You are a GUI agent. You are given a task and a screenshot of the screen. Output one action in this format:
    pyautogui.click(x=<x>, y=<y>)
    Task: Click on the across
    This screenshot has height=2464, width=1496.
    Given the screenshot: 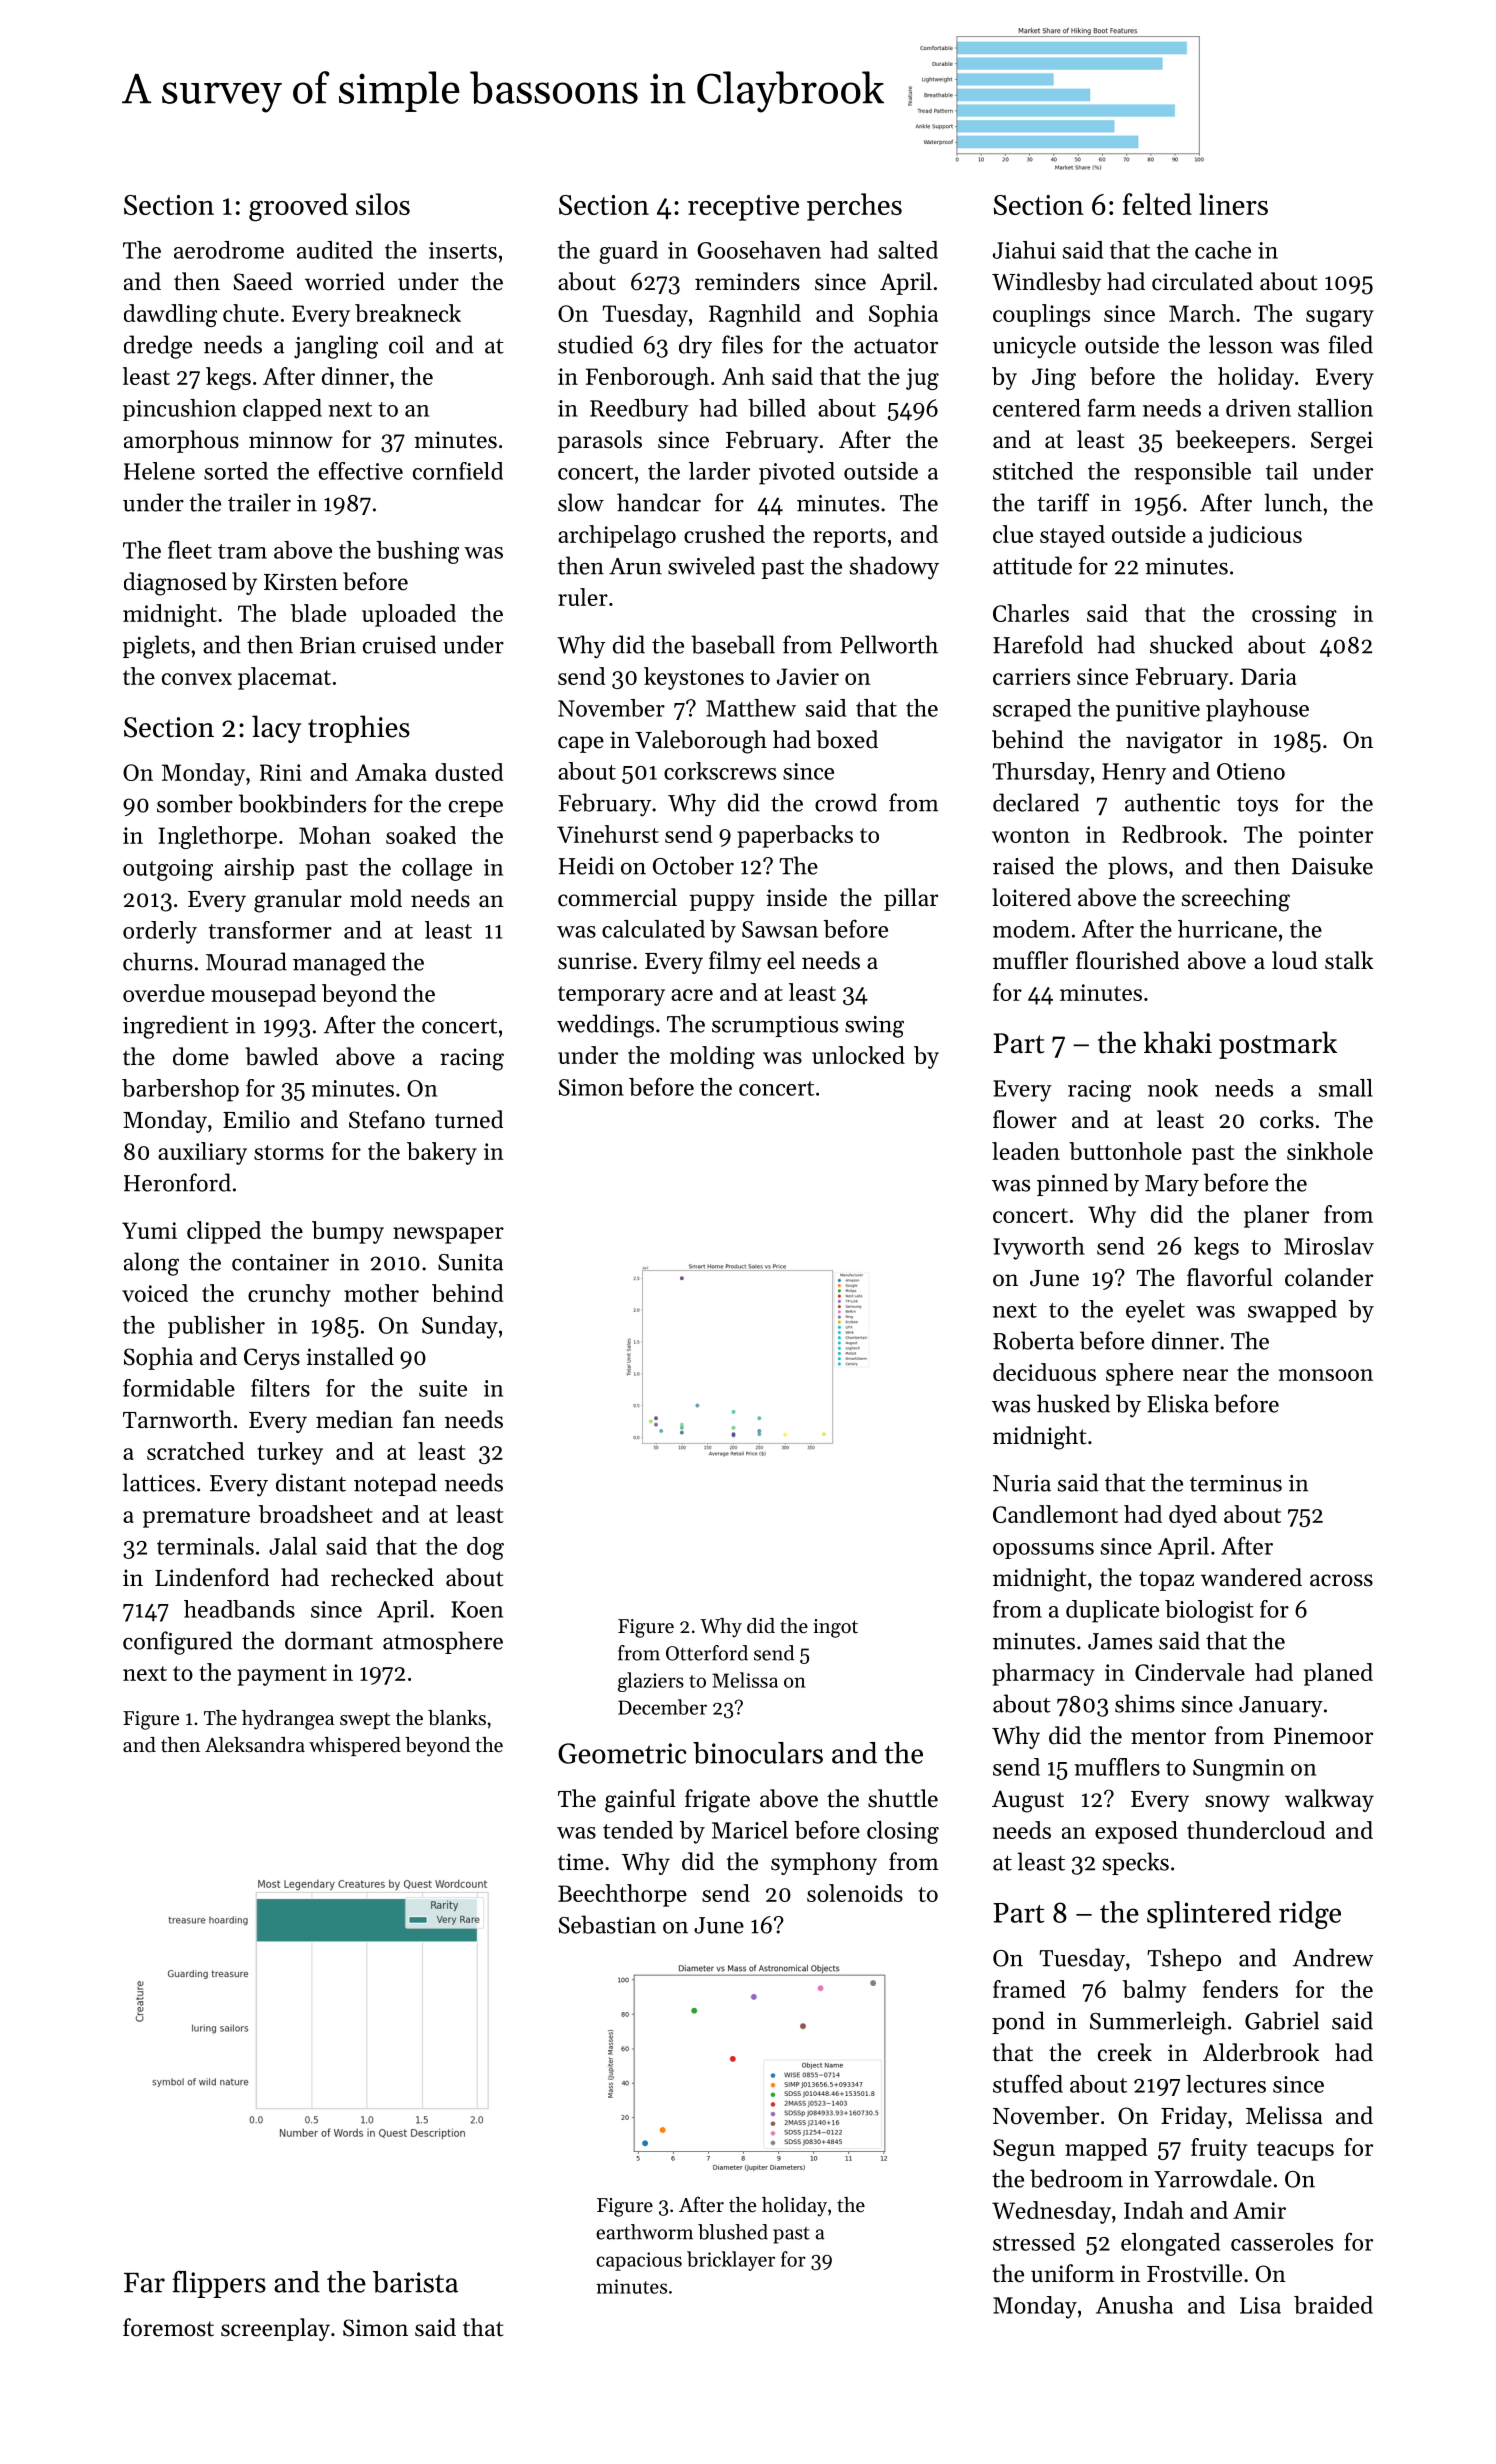 What is the action you would take?
    pyautogui.click(x=1341, y=1580)
